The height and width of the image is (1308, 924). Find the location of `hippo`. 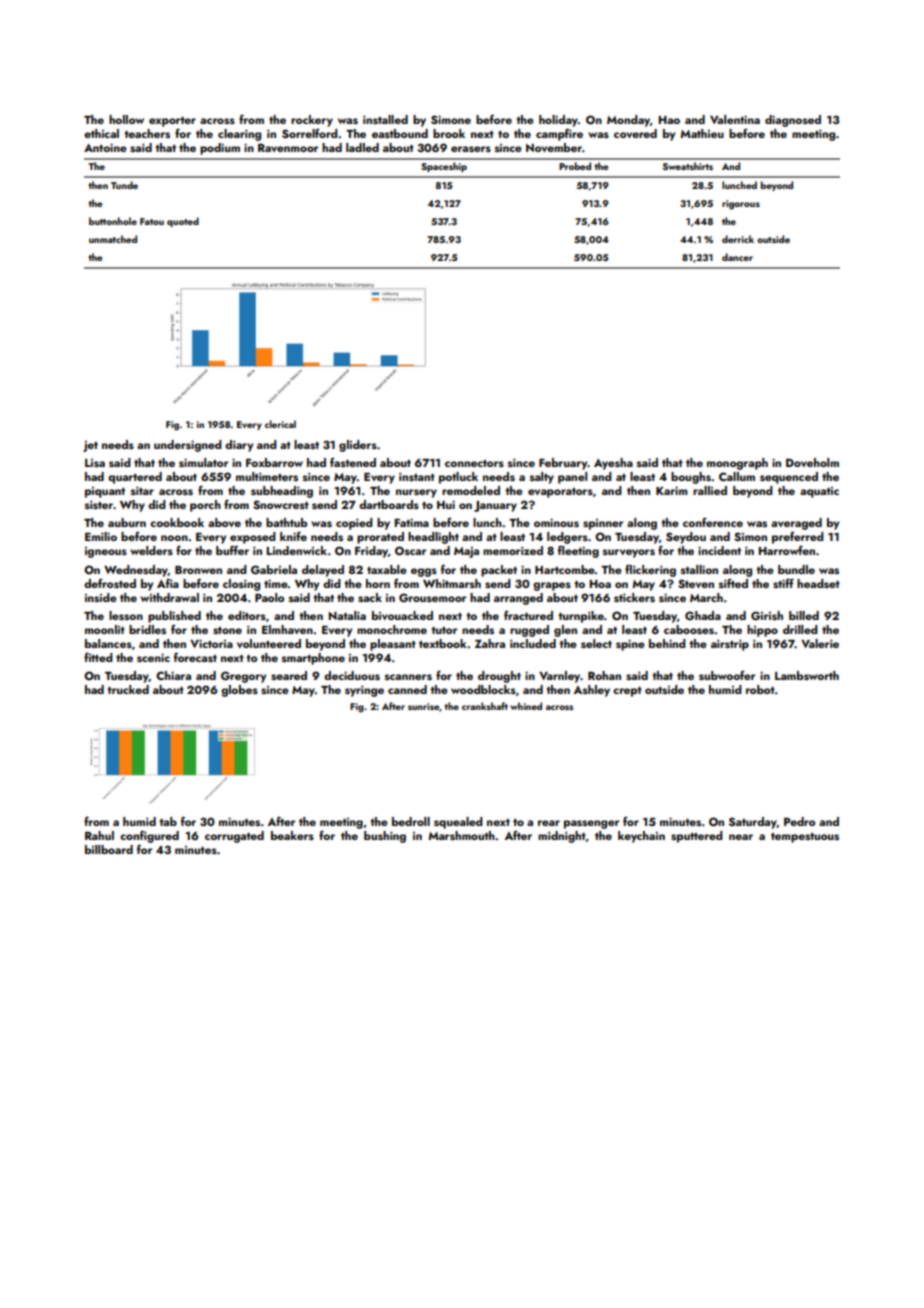

hippo is located at coordinates (762, 631).
